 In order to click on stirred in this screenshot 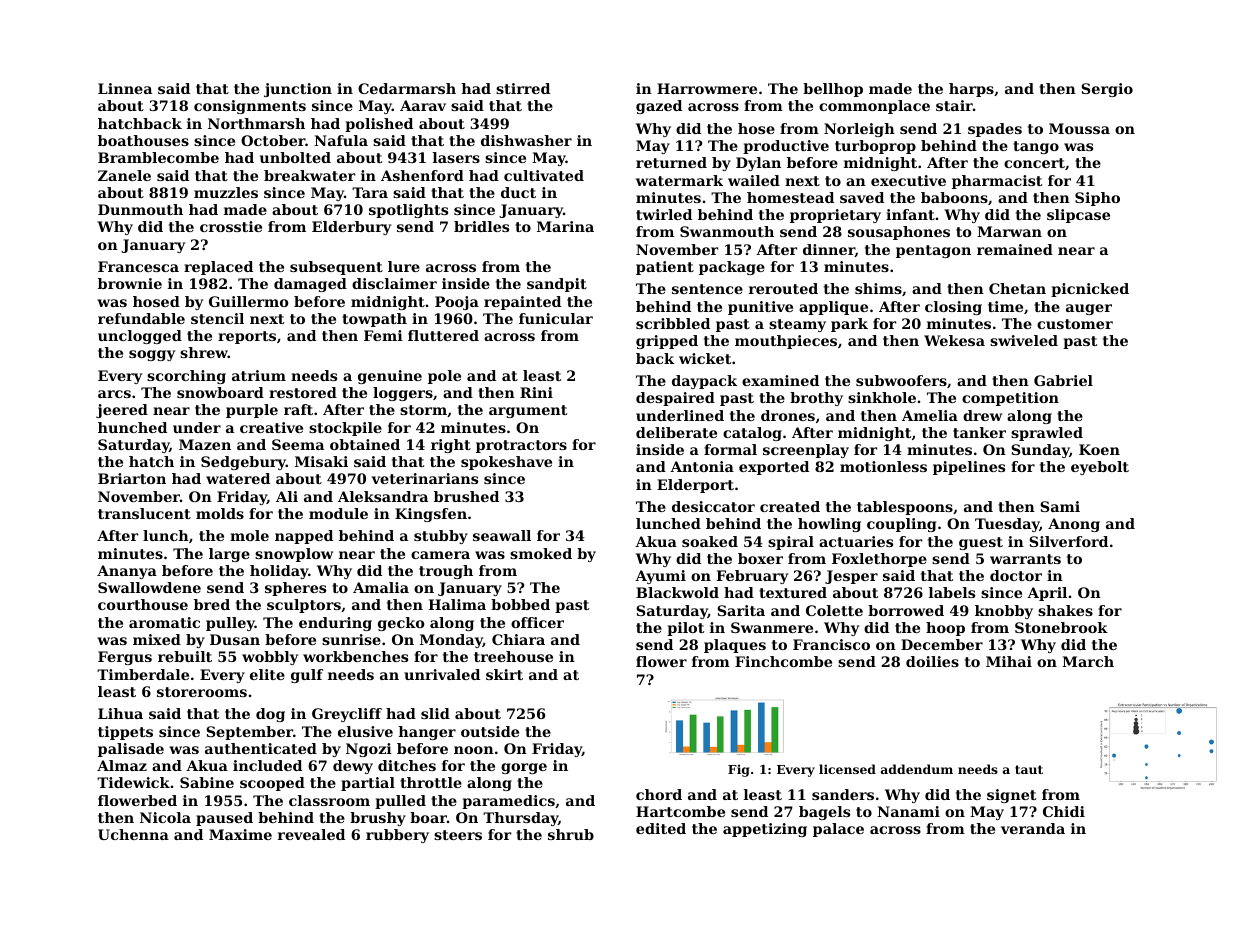, I will do `click(523, 88)`.
